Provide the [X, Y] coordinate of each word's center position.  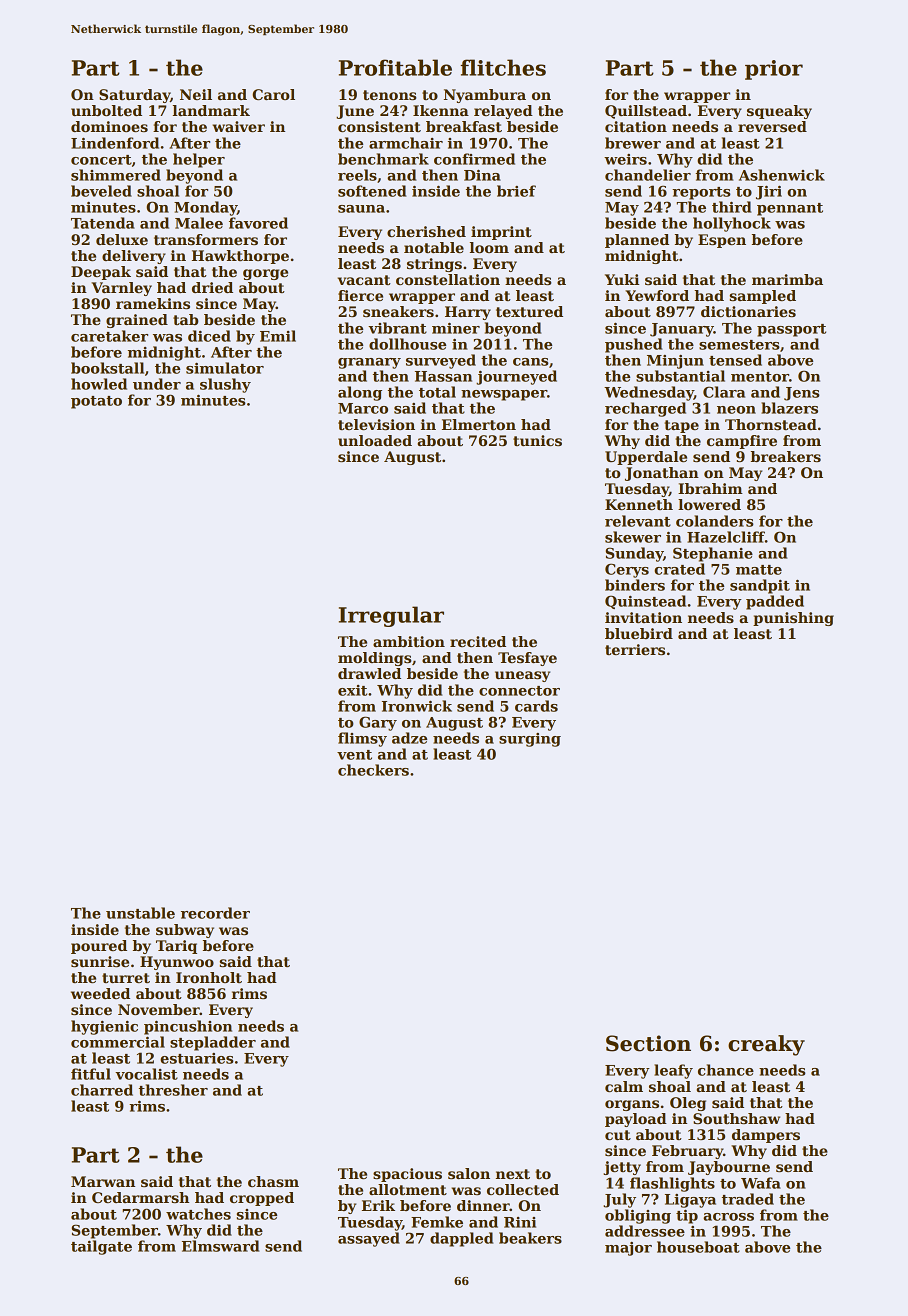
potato [96, 402]
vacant [364, 280]
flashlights [672, 1184]
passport [791, 330]
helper [199, 160]
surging [530, 740]
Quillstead [646, 112]
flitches [503, 67]
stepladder [213, 1043]
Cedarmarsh [140, 1197]
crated [679, 569]
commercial [118, 1042]
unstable [140, 913]
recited [478, 641]
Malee [199, 223]
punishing [793, 619]
